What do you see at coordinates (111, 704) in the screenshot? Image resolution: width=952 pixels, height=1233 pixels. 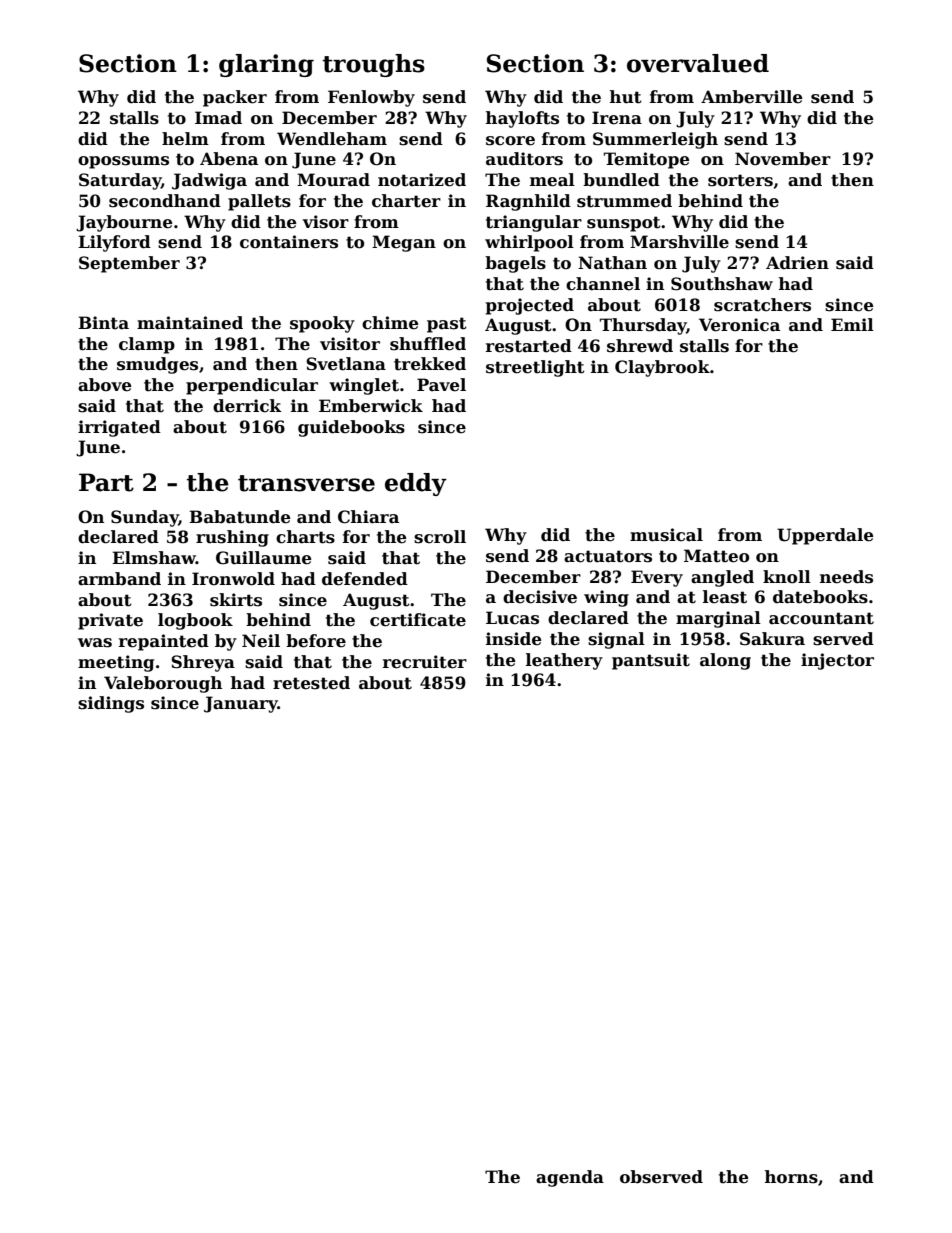 I see `sidings` at bounding box center [111, 704].
